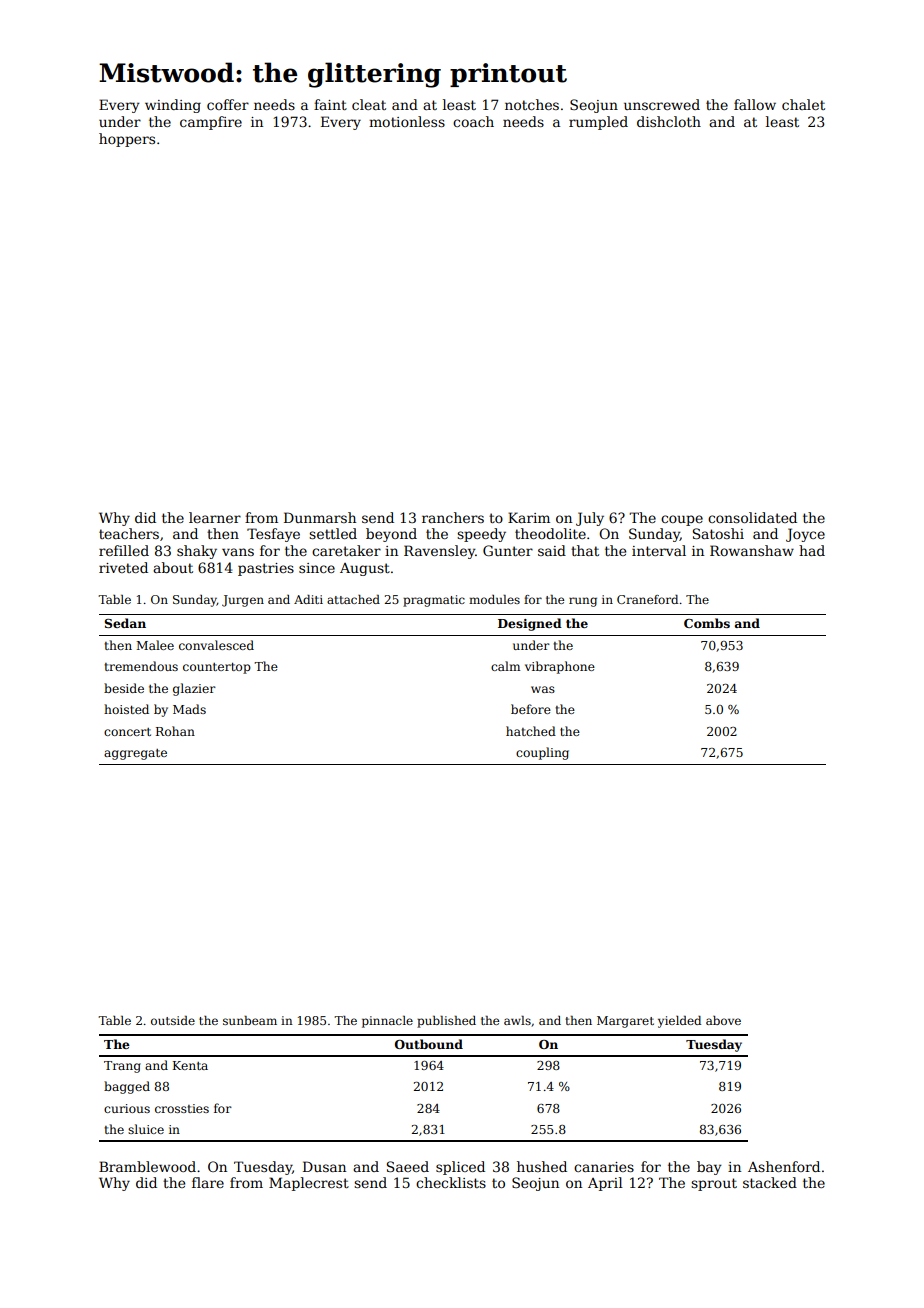  I want to click on rumpled, so click(598, 123).
